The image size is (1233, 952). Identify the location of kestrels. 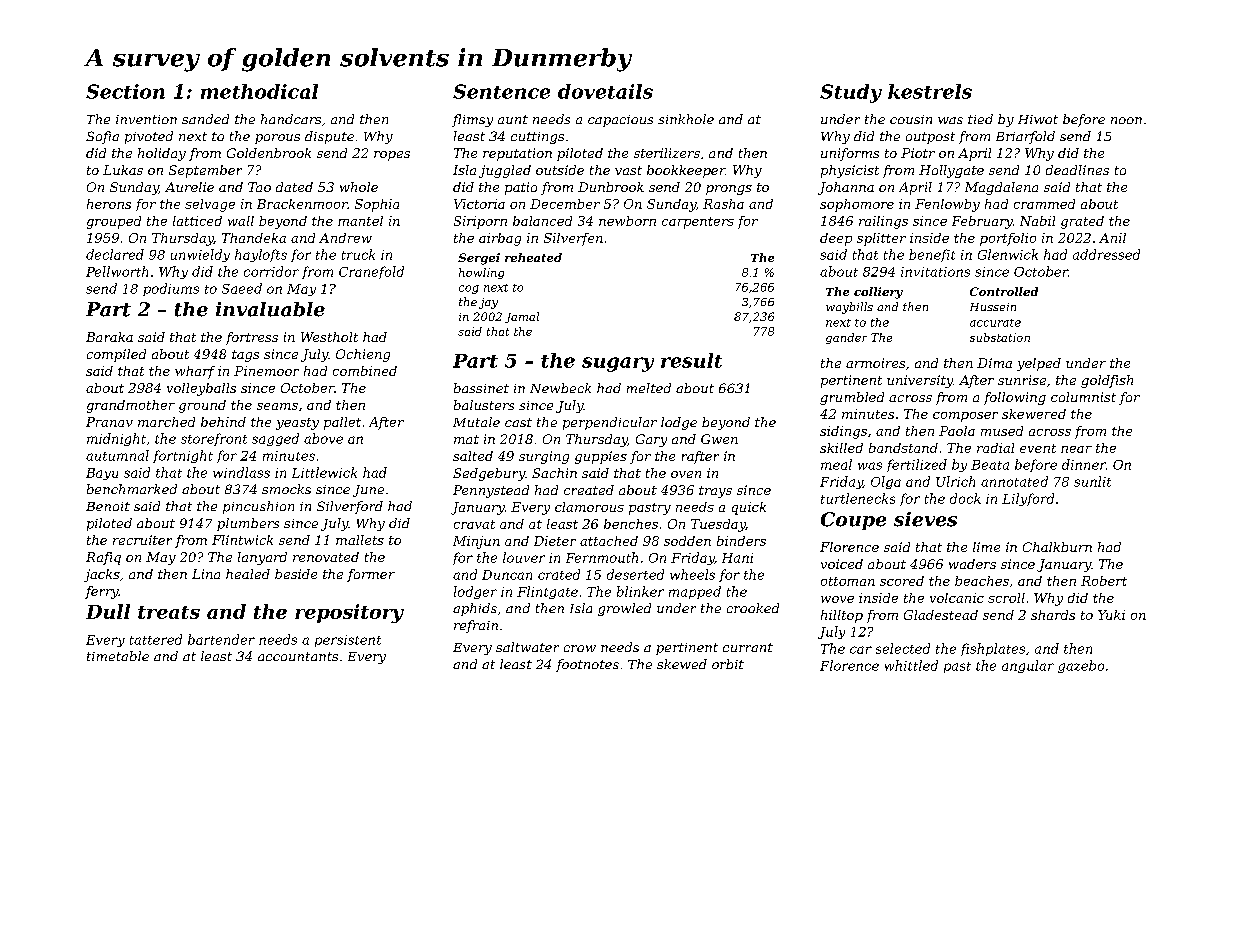
(930, 91).
